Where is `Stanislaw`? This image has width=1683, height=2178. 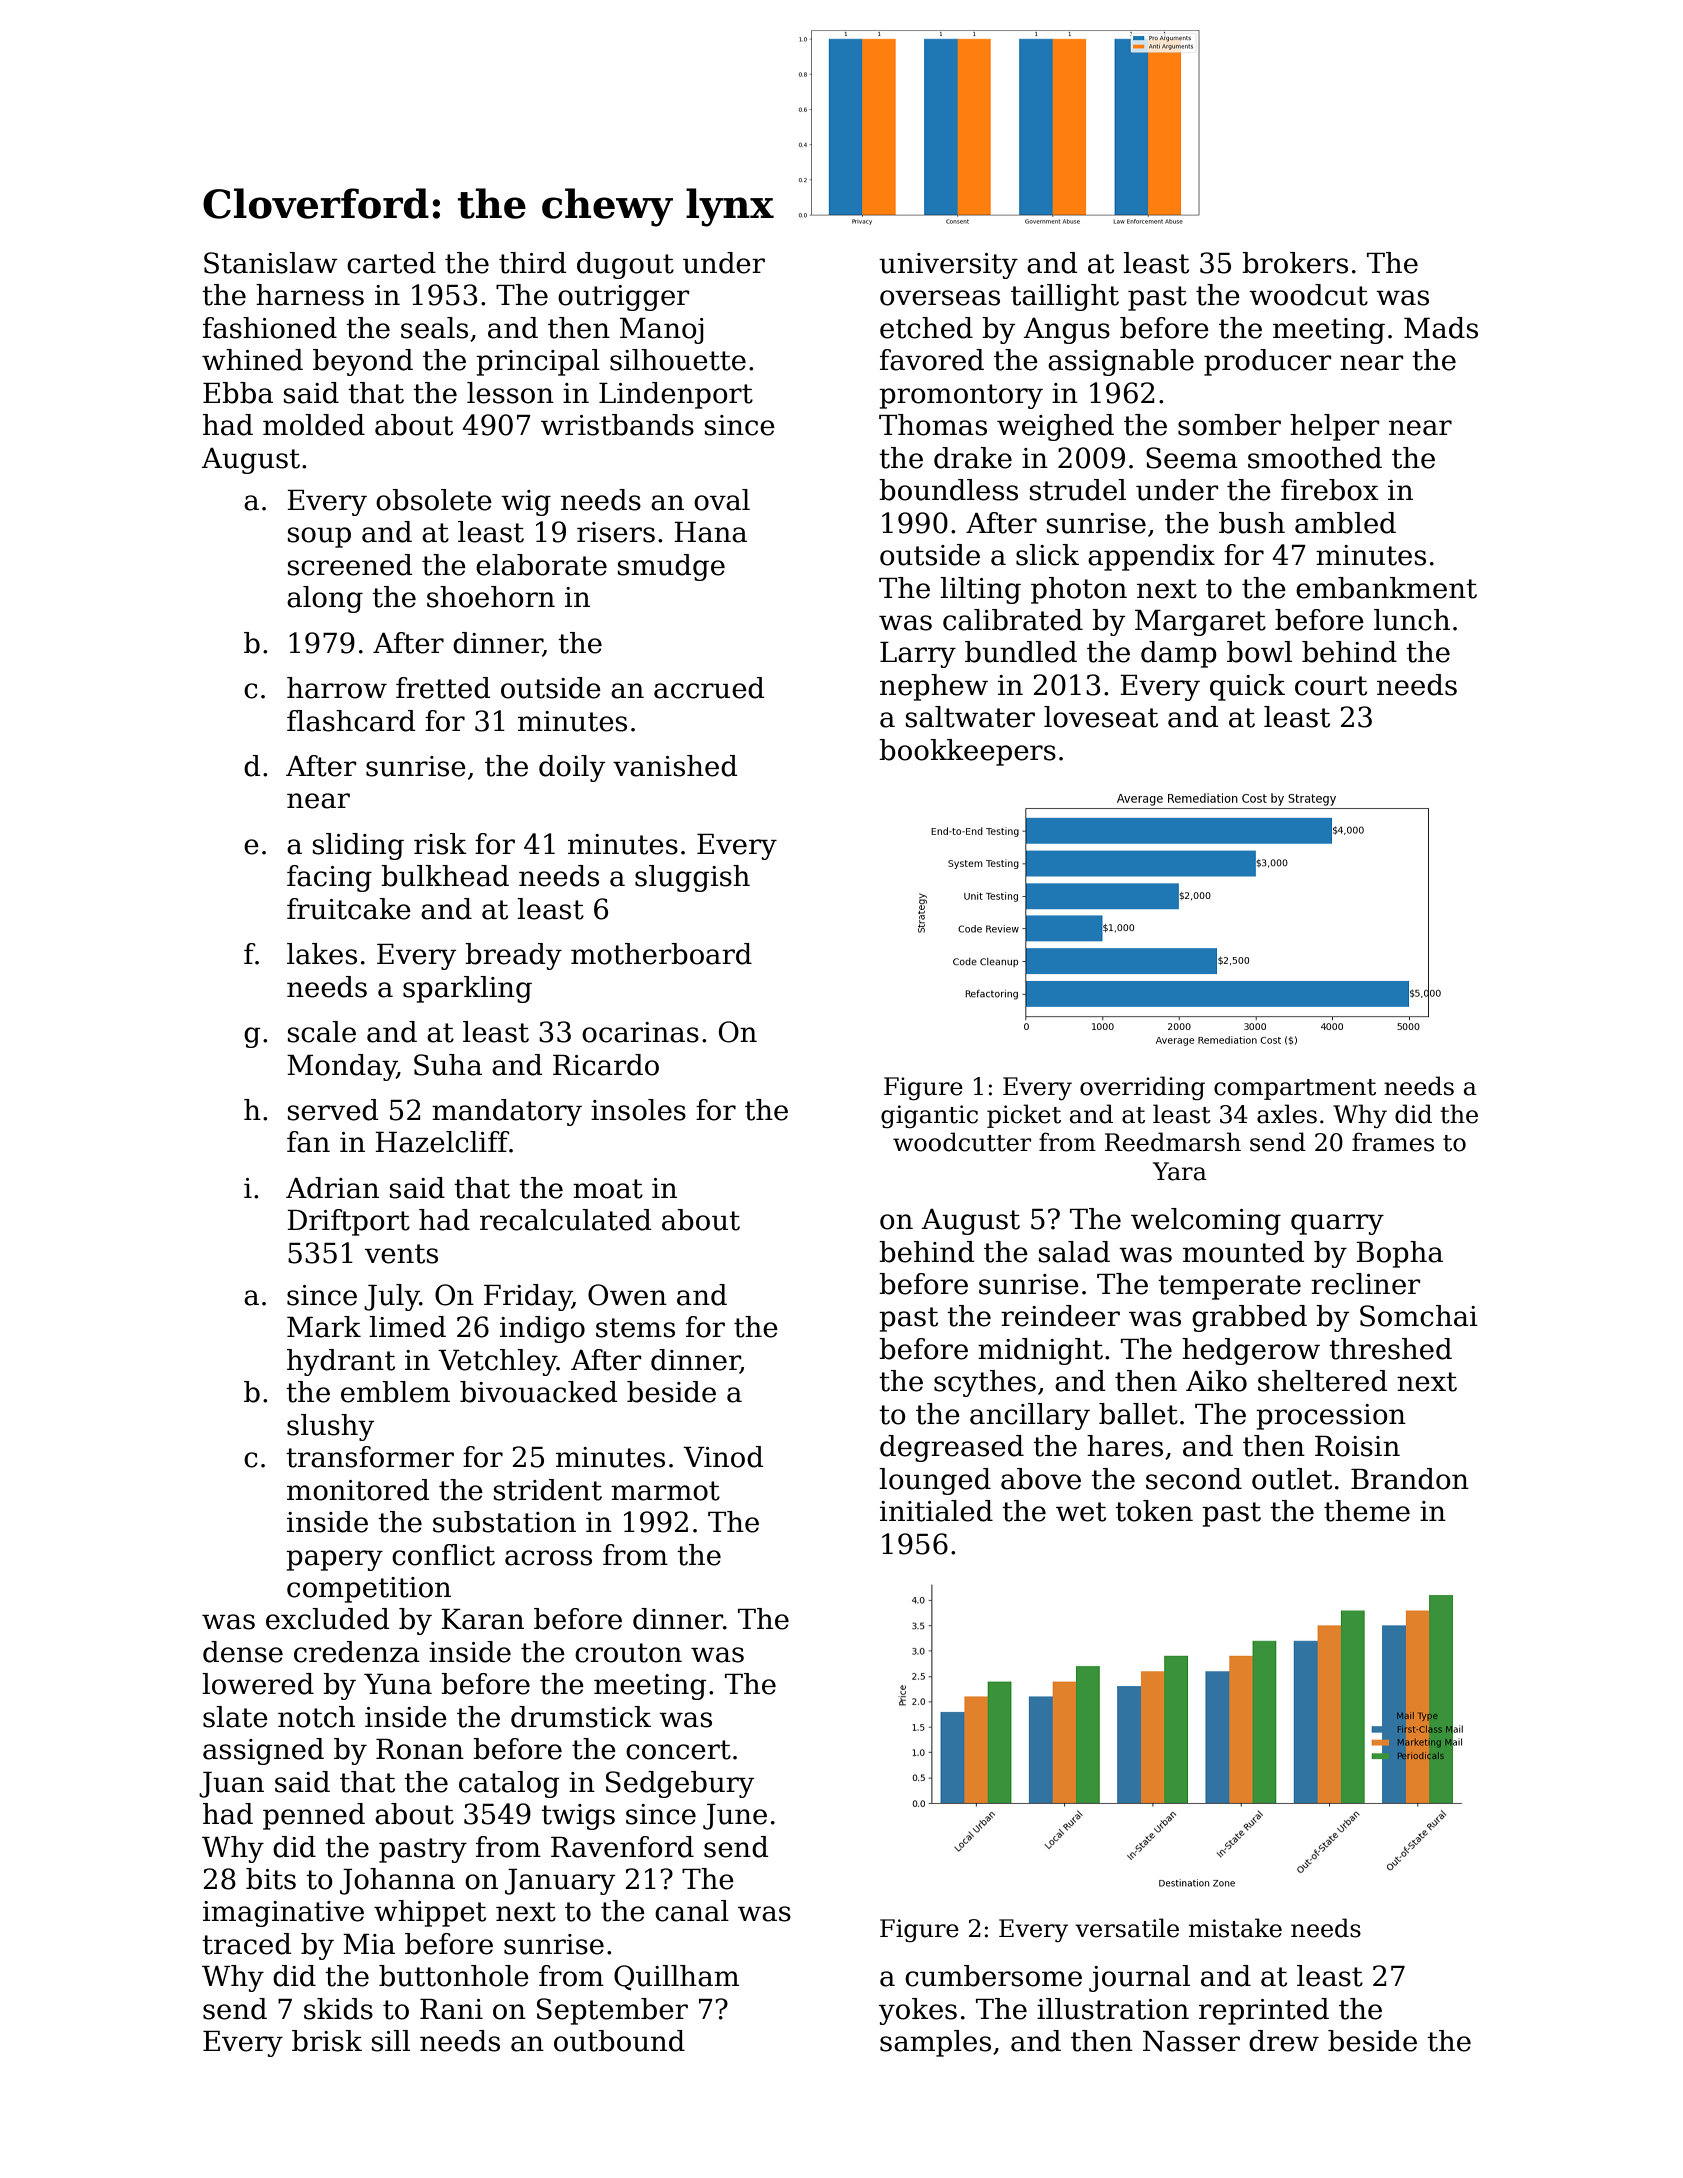 Stanislaw is located at coordinates (271, 263).
